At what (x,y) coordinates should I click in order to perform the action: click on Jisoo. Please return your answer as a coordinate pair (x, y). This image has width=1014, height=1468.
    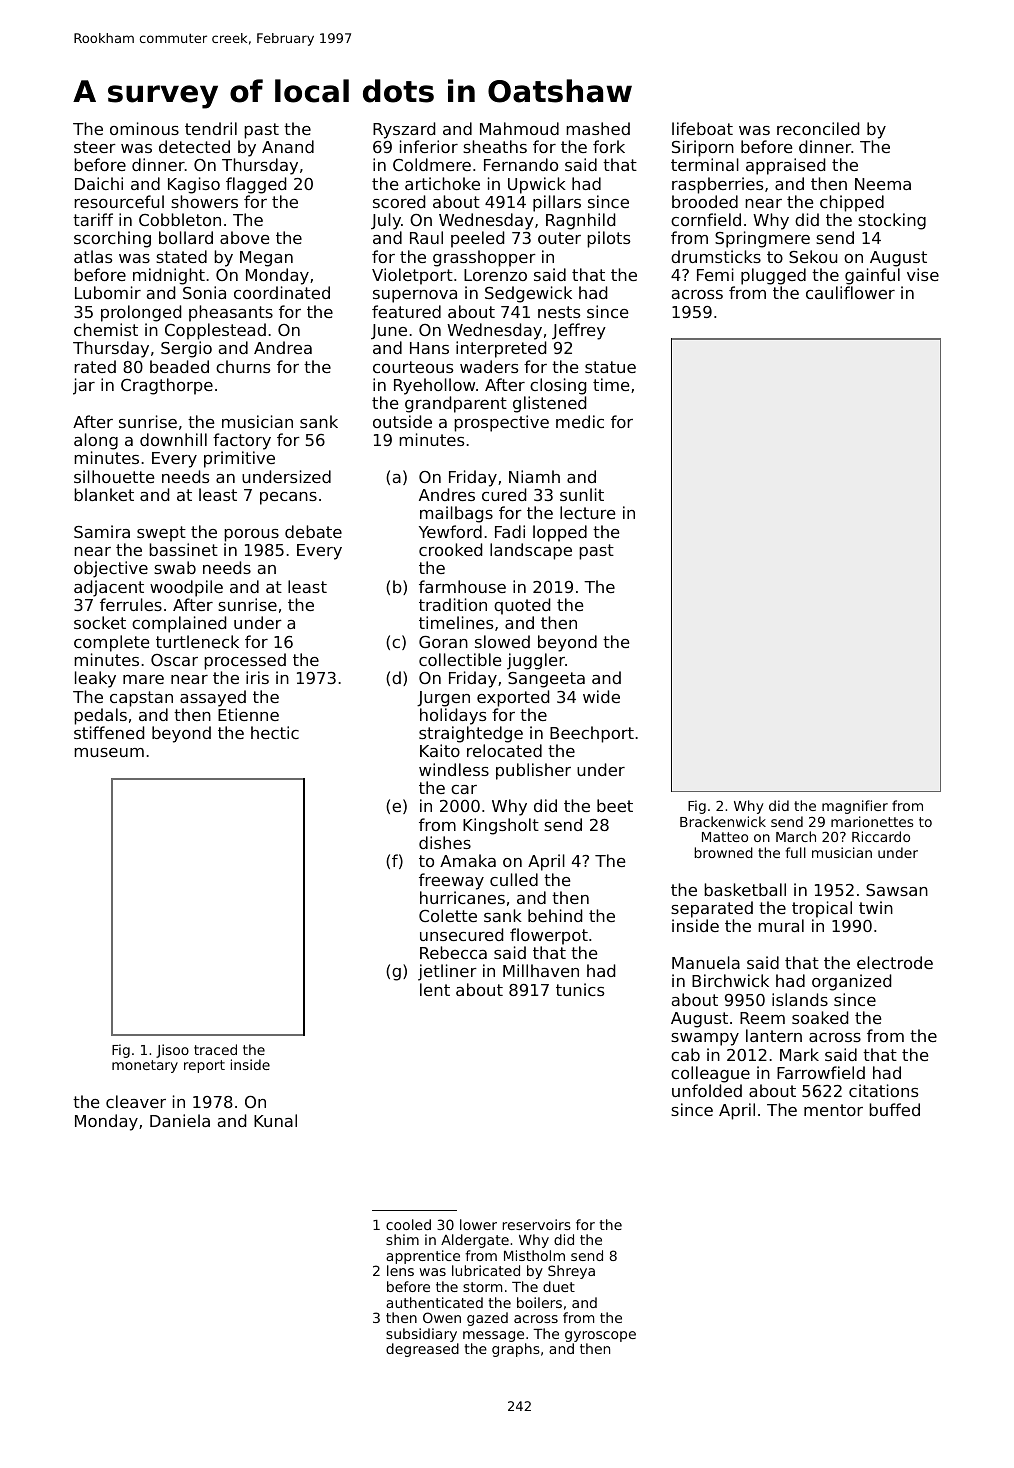
    Looking at the image, I should click on (172, 1051).
